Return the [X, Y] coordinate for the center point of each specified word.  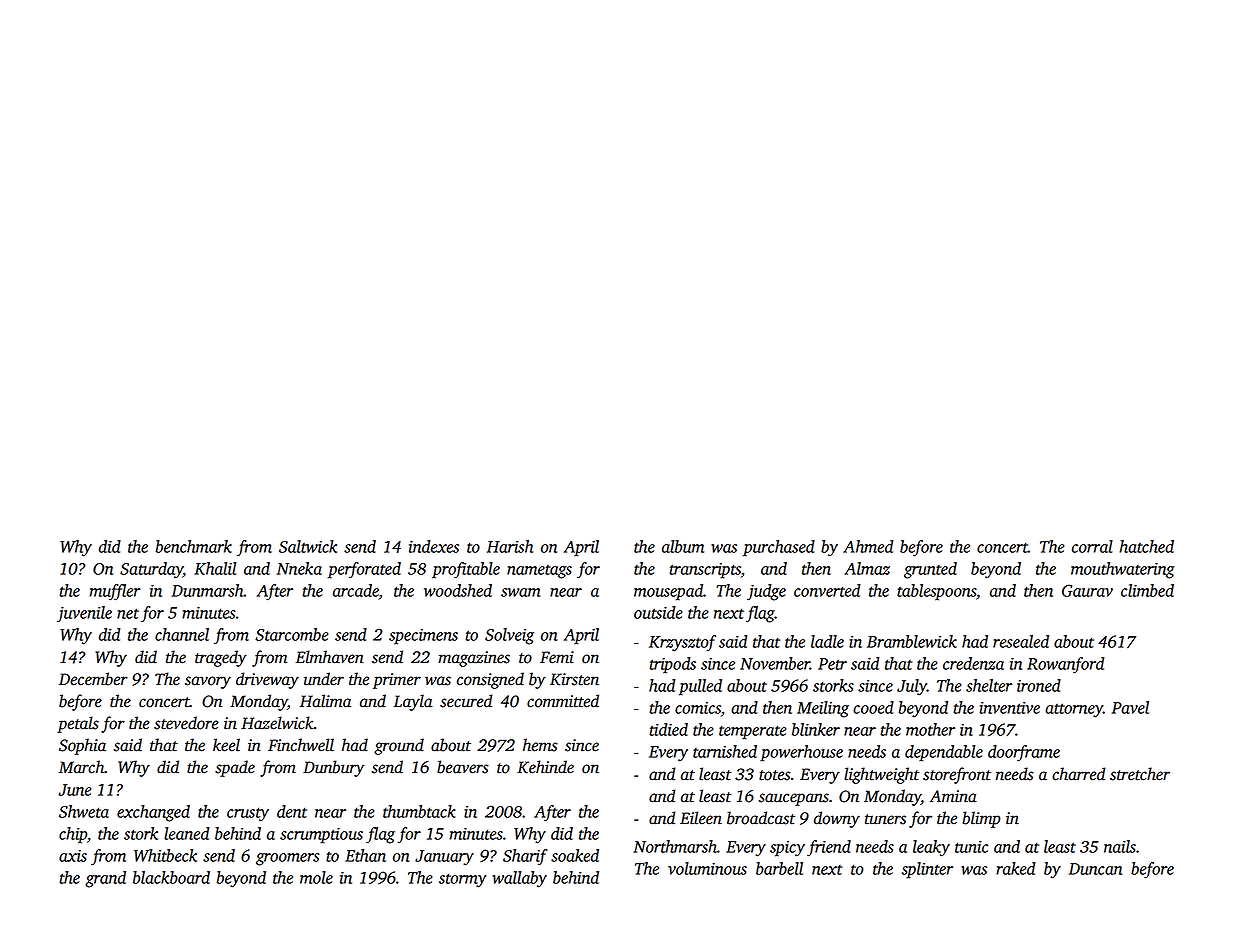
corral [1092, 546]
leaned [187, 833]
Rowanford [1066, 665]
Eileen [701, 818]
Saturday [151, 570]
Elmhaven [329, 657]
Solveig [509, 636]
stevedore [186, 723]
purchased [779, 548]
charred [1079, 774]
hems [540, 745]
